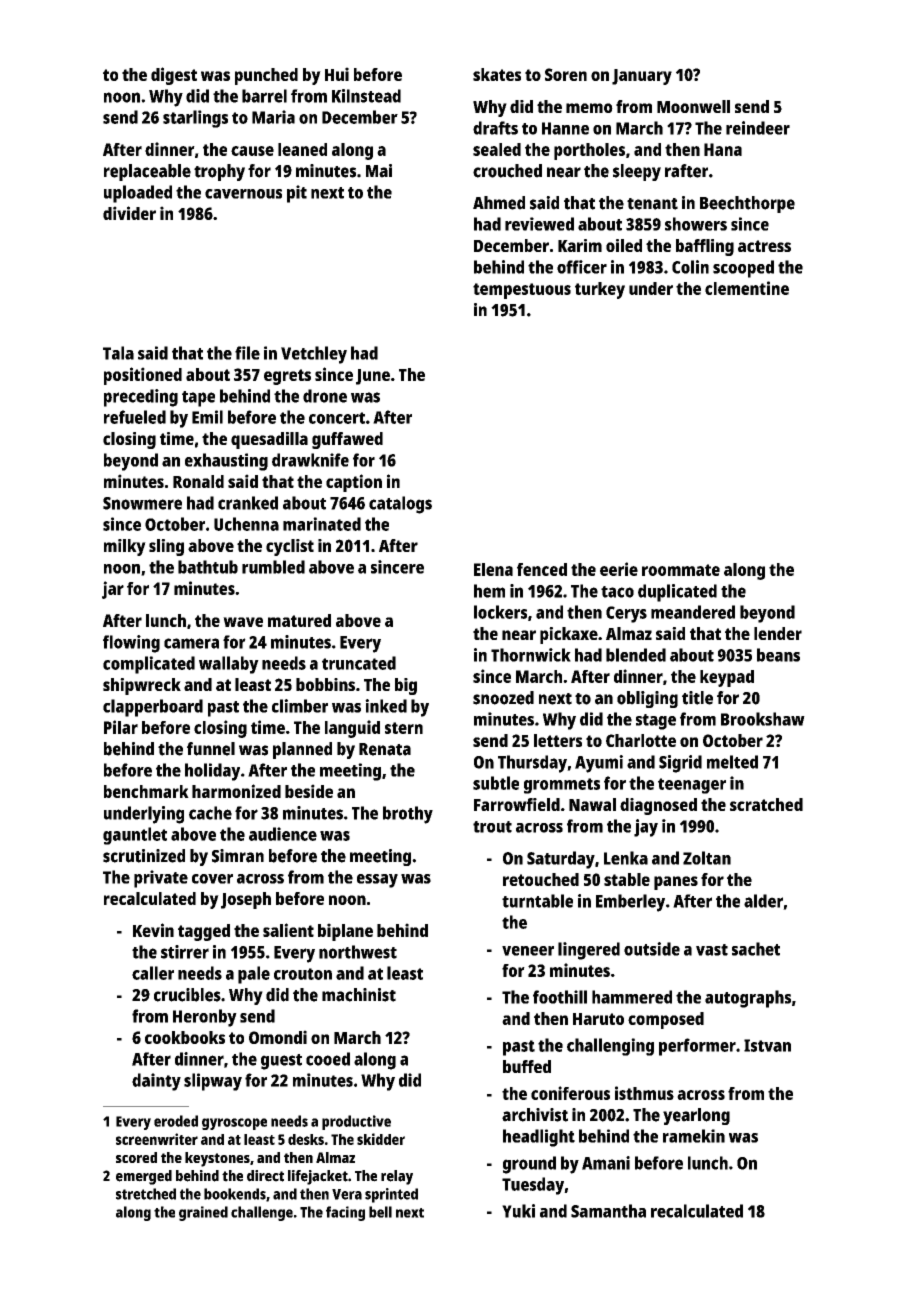 The height and width of the page is (1316, 908). Describe the element at coordinates (203, 1213) in the page. I see `grained` at that location.
